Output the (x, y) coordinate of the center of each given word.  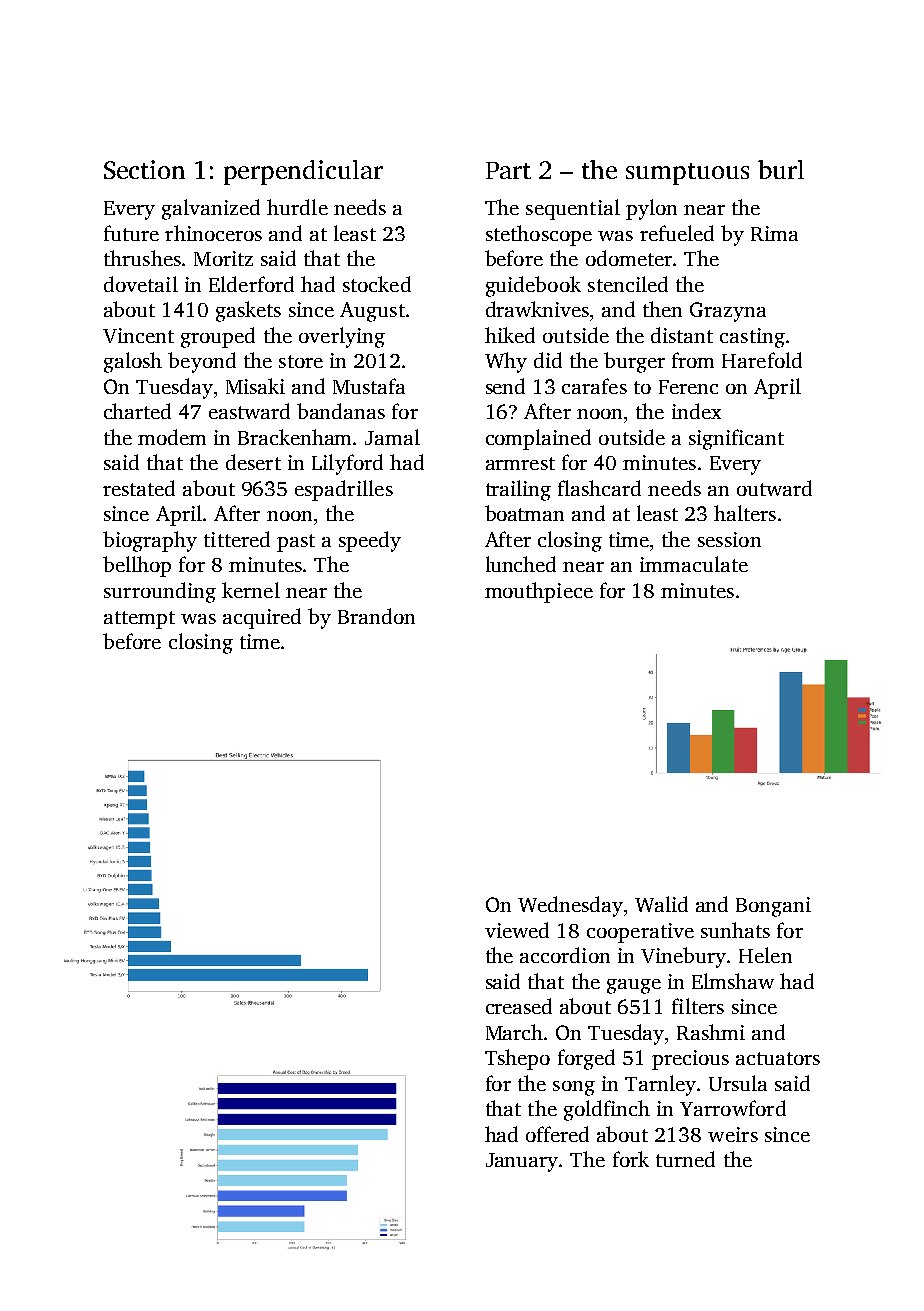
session (729, 539)
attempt (139, 620)
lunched (521, 564)
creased (519, 1006)
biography (150, 541)
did (548, 360)
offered (557, 1134)
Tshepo (517, 1059)
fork (631, 1159)
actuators (778, 1058)
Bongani (773, 907)
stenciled (628, 284)
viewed (517, 930)
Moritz (223, 258)
